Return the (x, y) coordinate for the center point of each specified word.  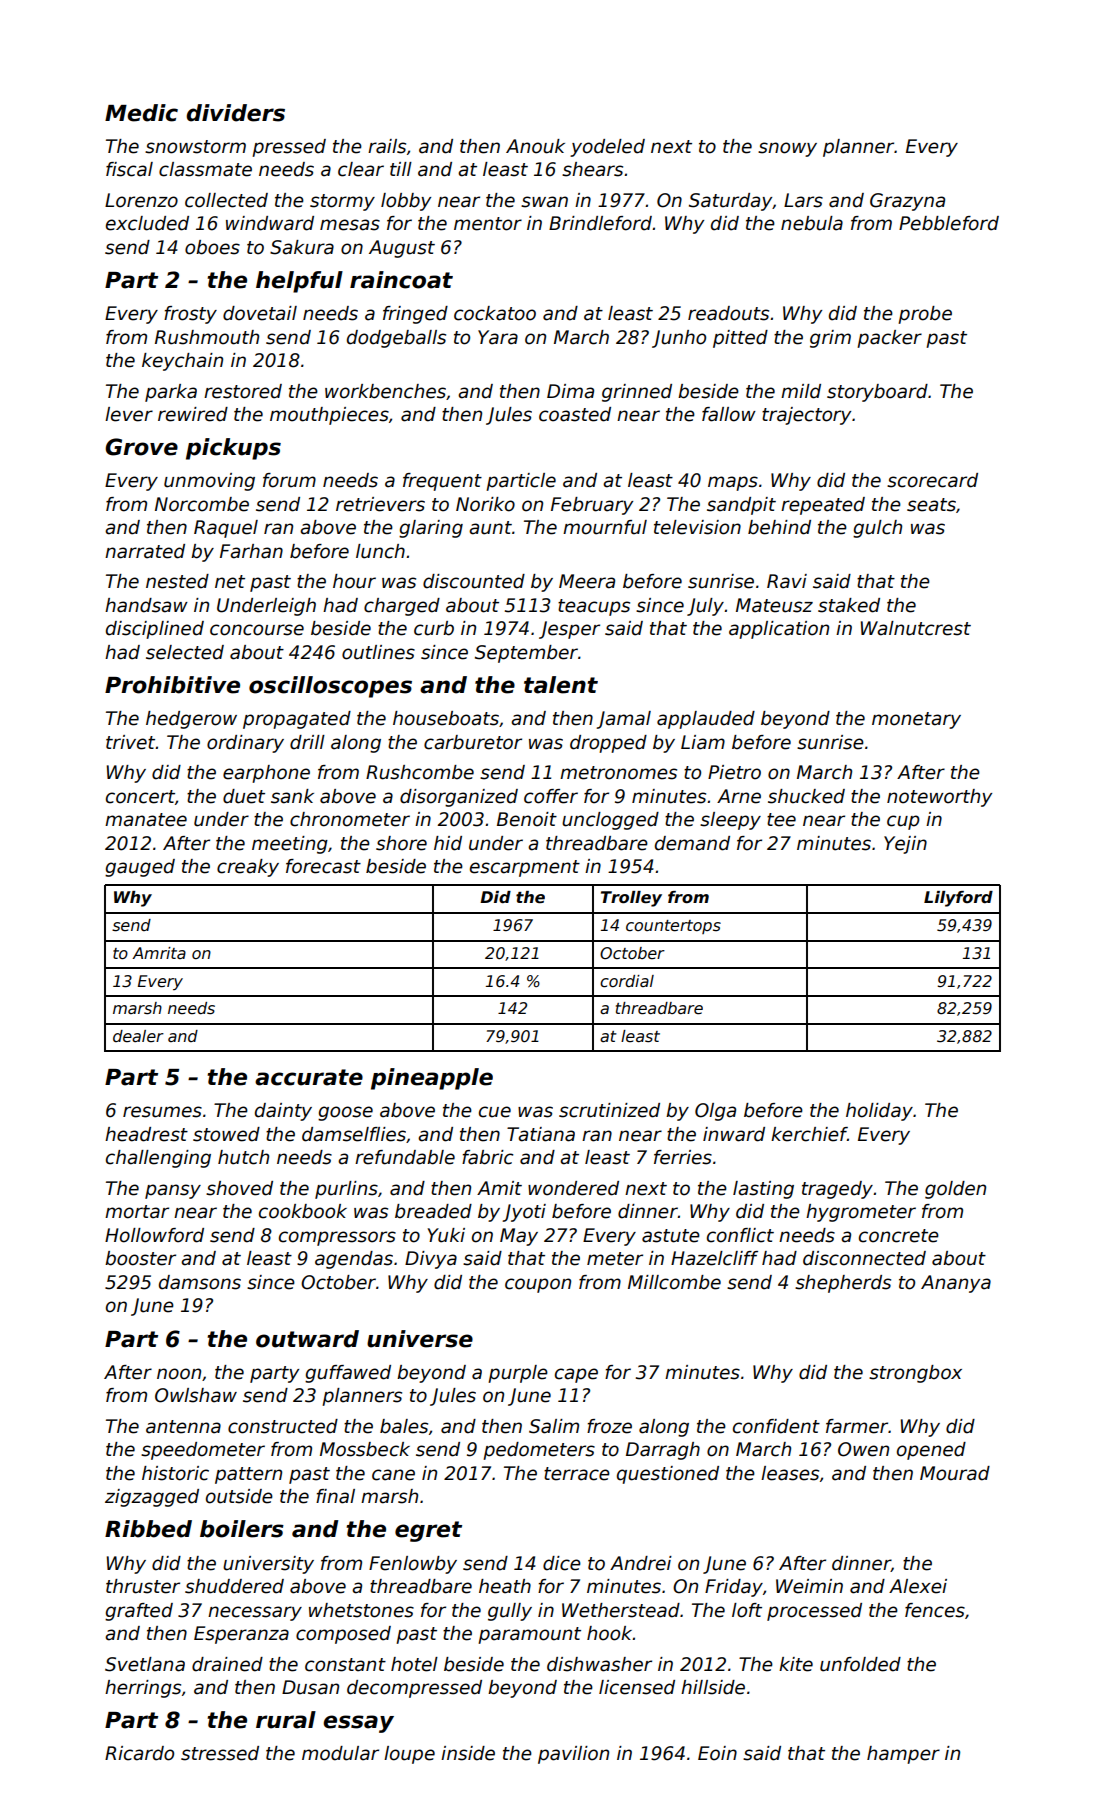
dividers (235, 113)
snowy (787, 149)
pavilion (573, 1755)
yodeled (607, 148)
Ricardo (139, 1753)
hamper (903, 1755)
